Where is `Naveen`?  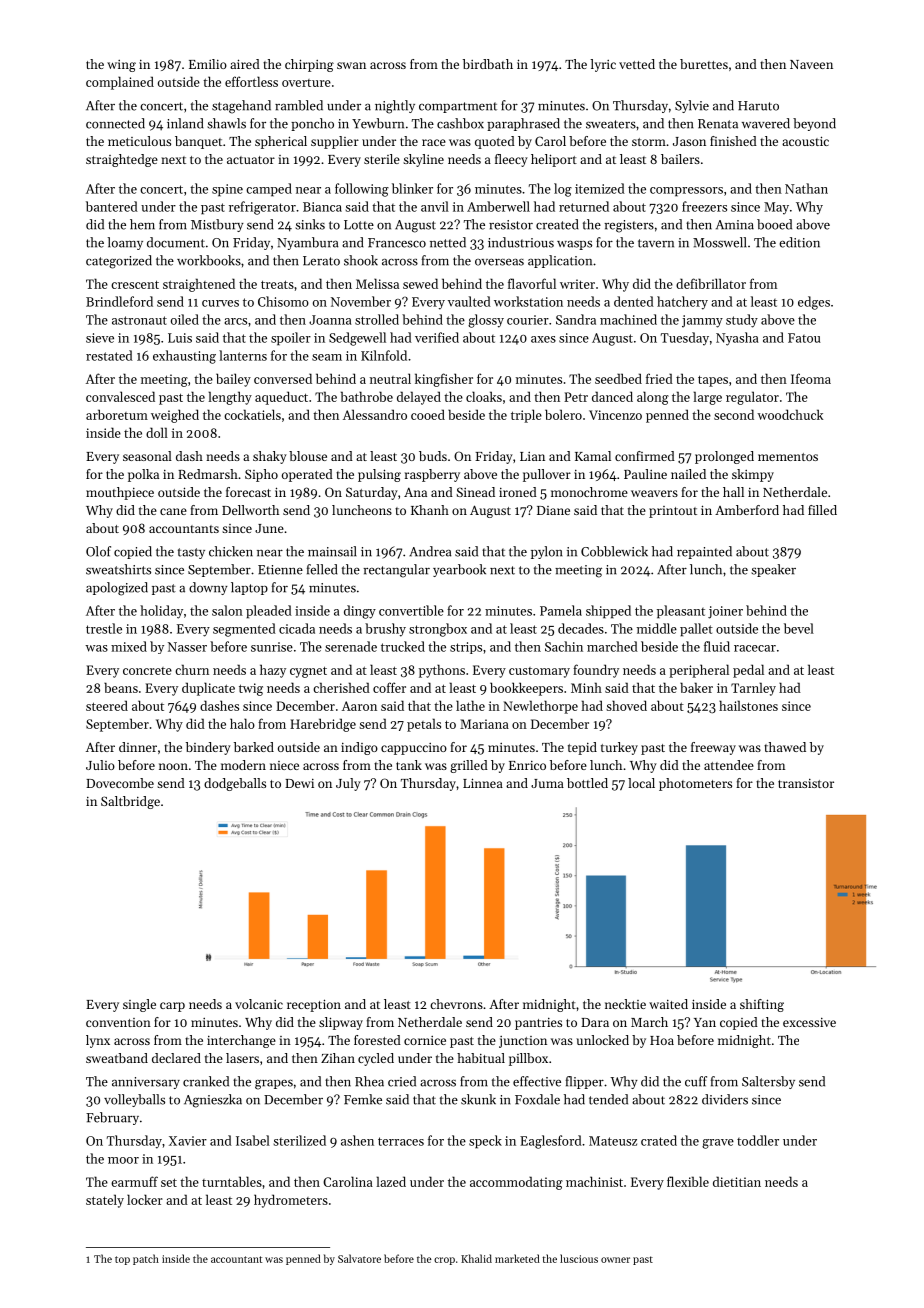
Naveen is located at coordinates (811, 64).
